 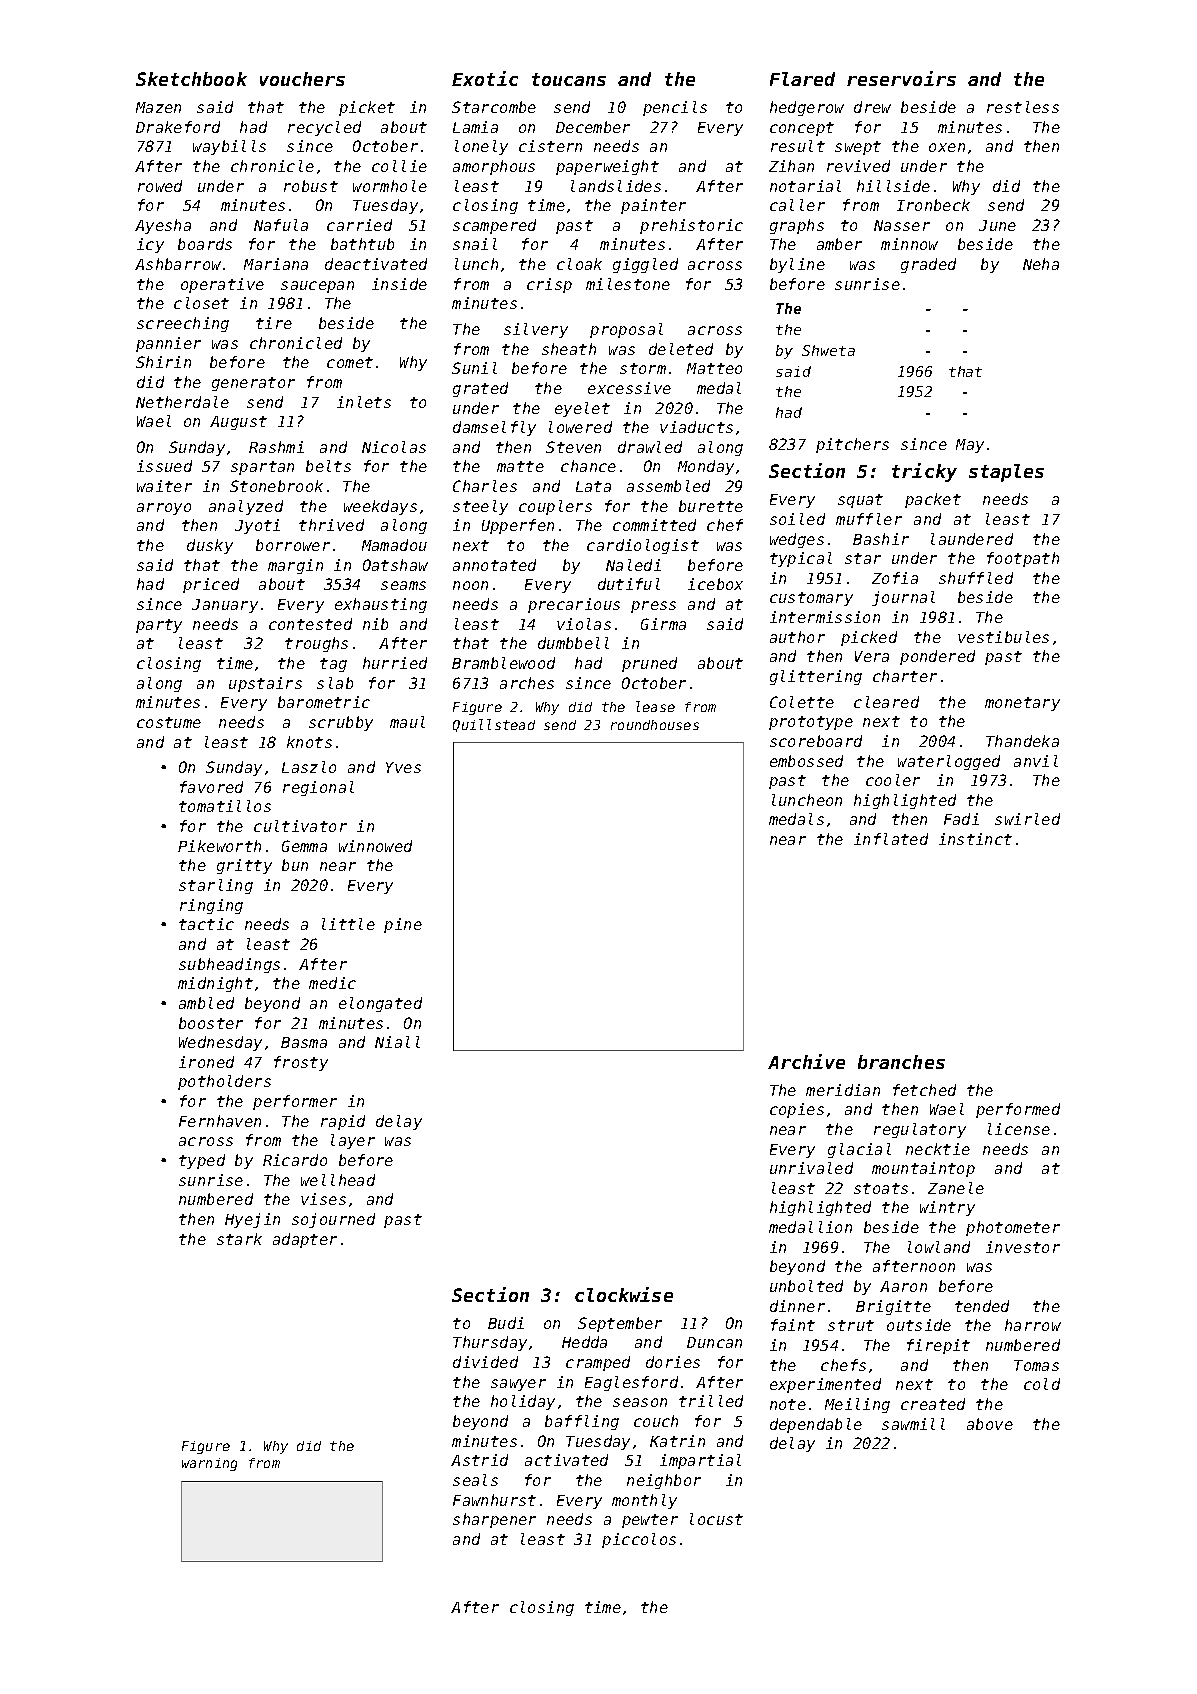 I want to click on sawmill, so click(x=913, y=1424).
